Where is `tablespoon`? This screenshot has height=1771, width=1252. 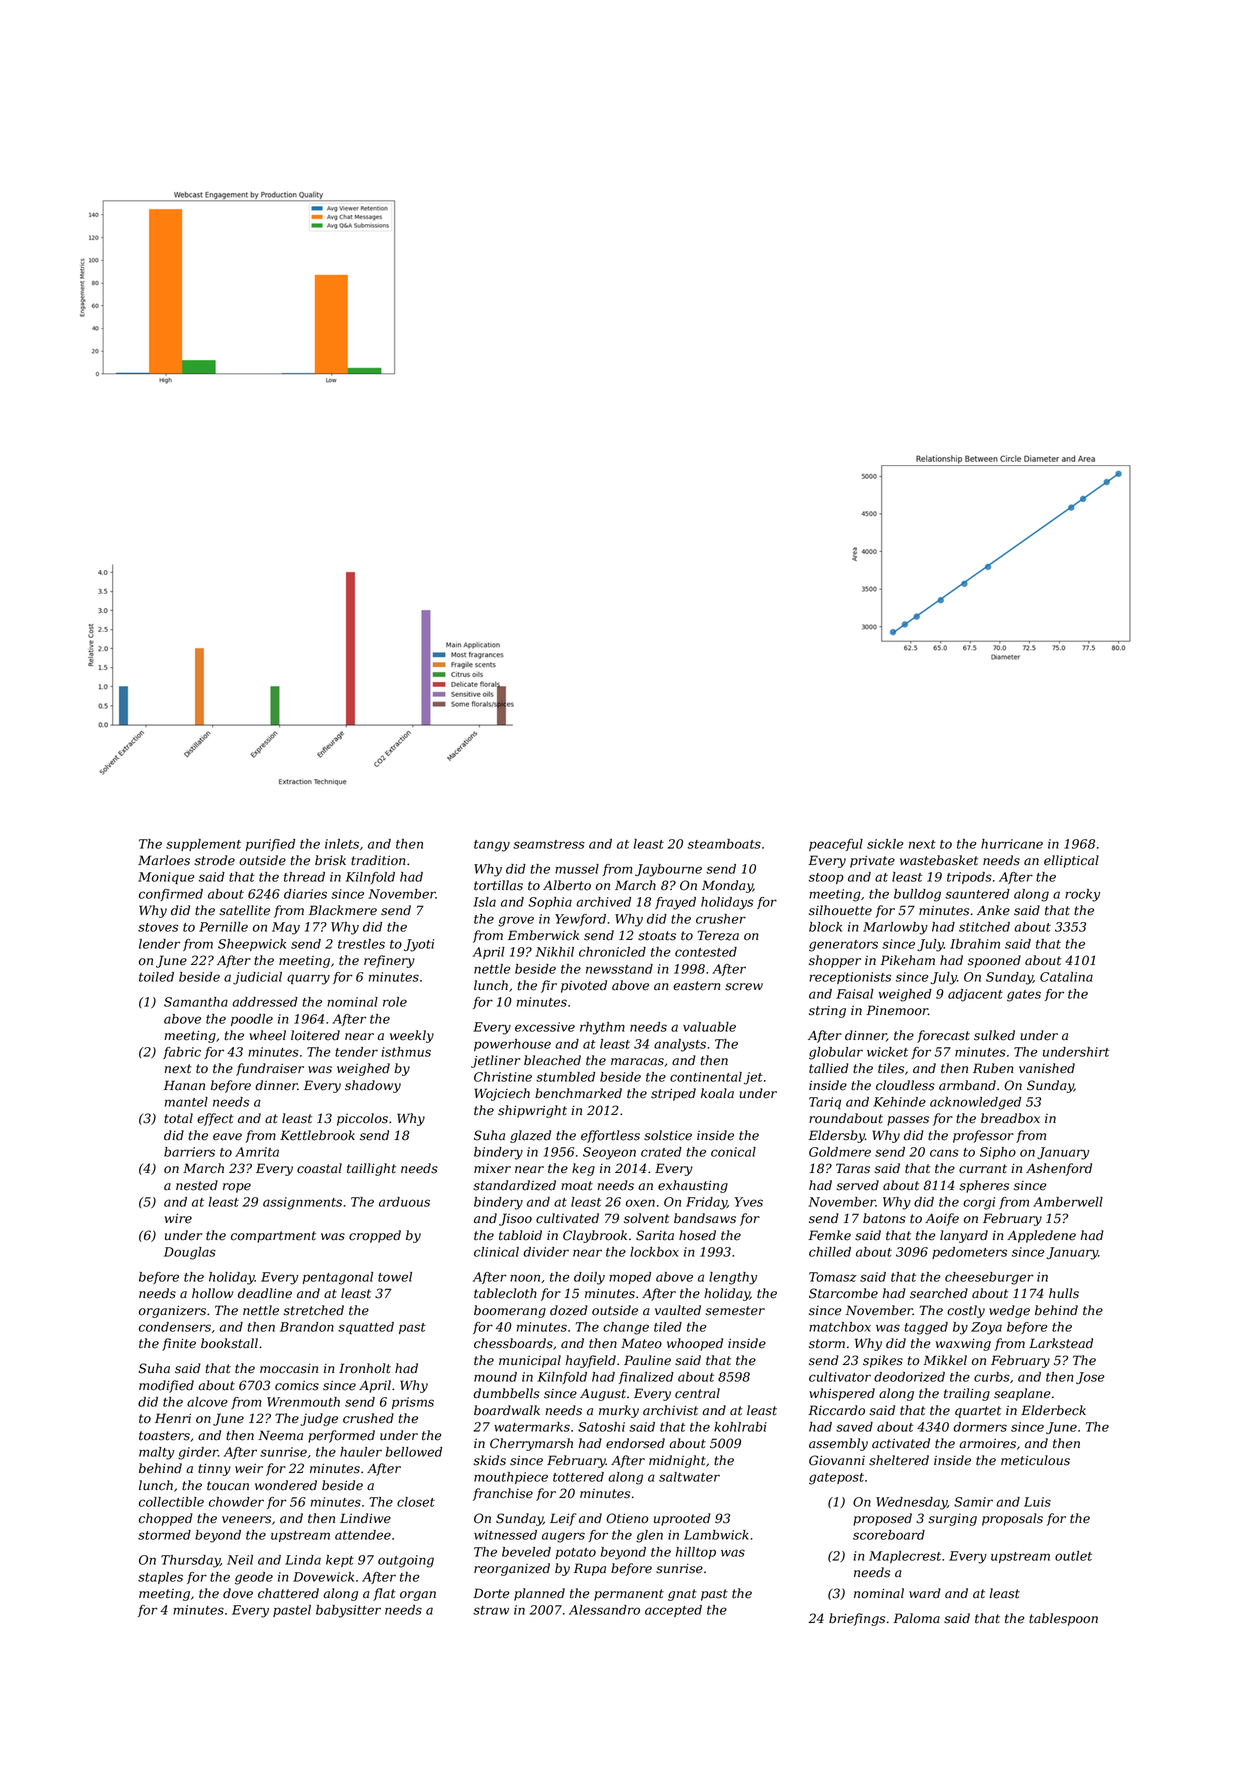
tablespoon is located at coordinates (1063, 1619).
